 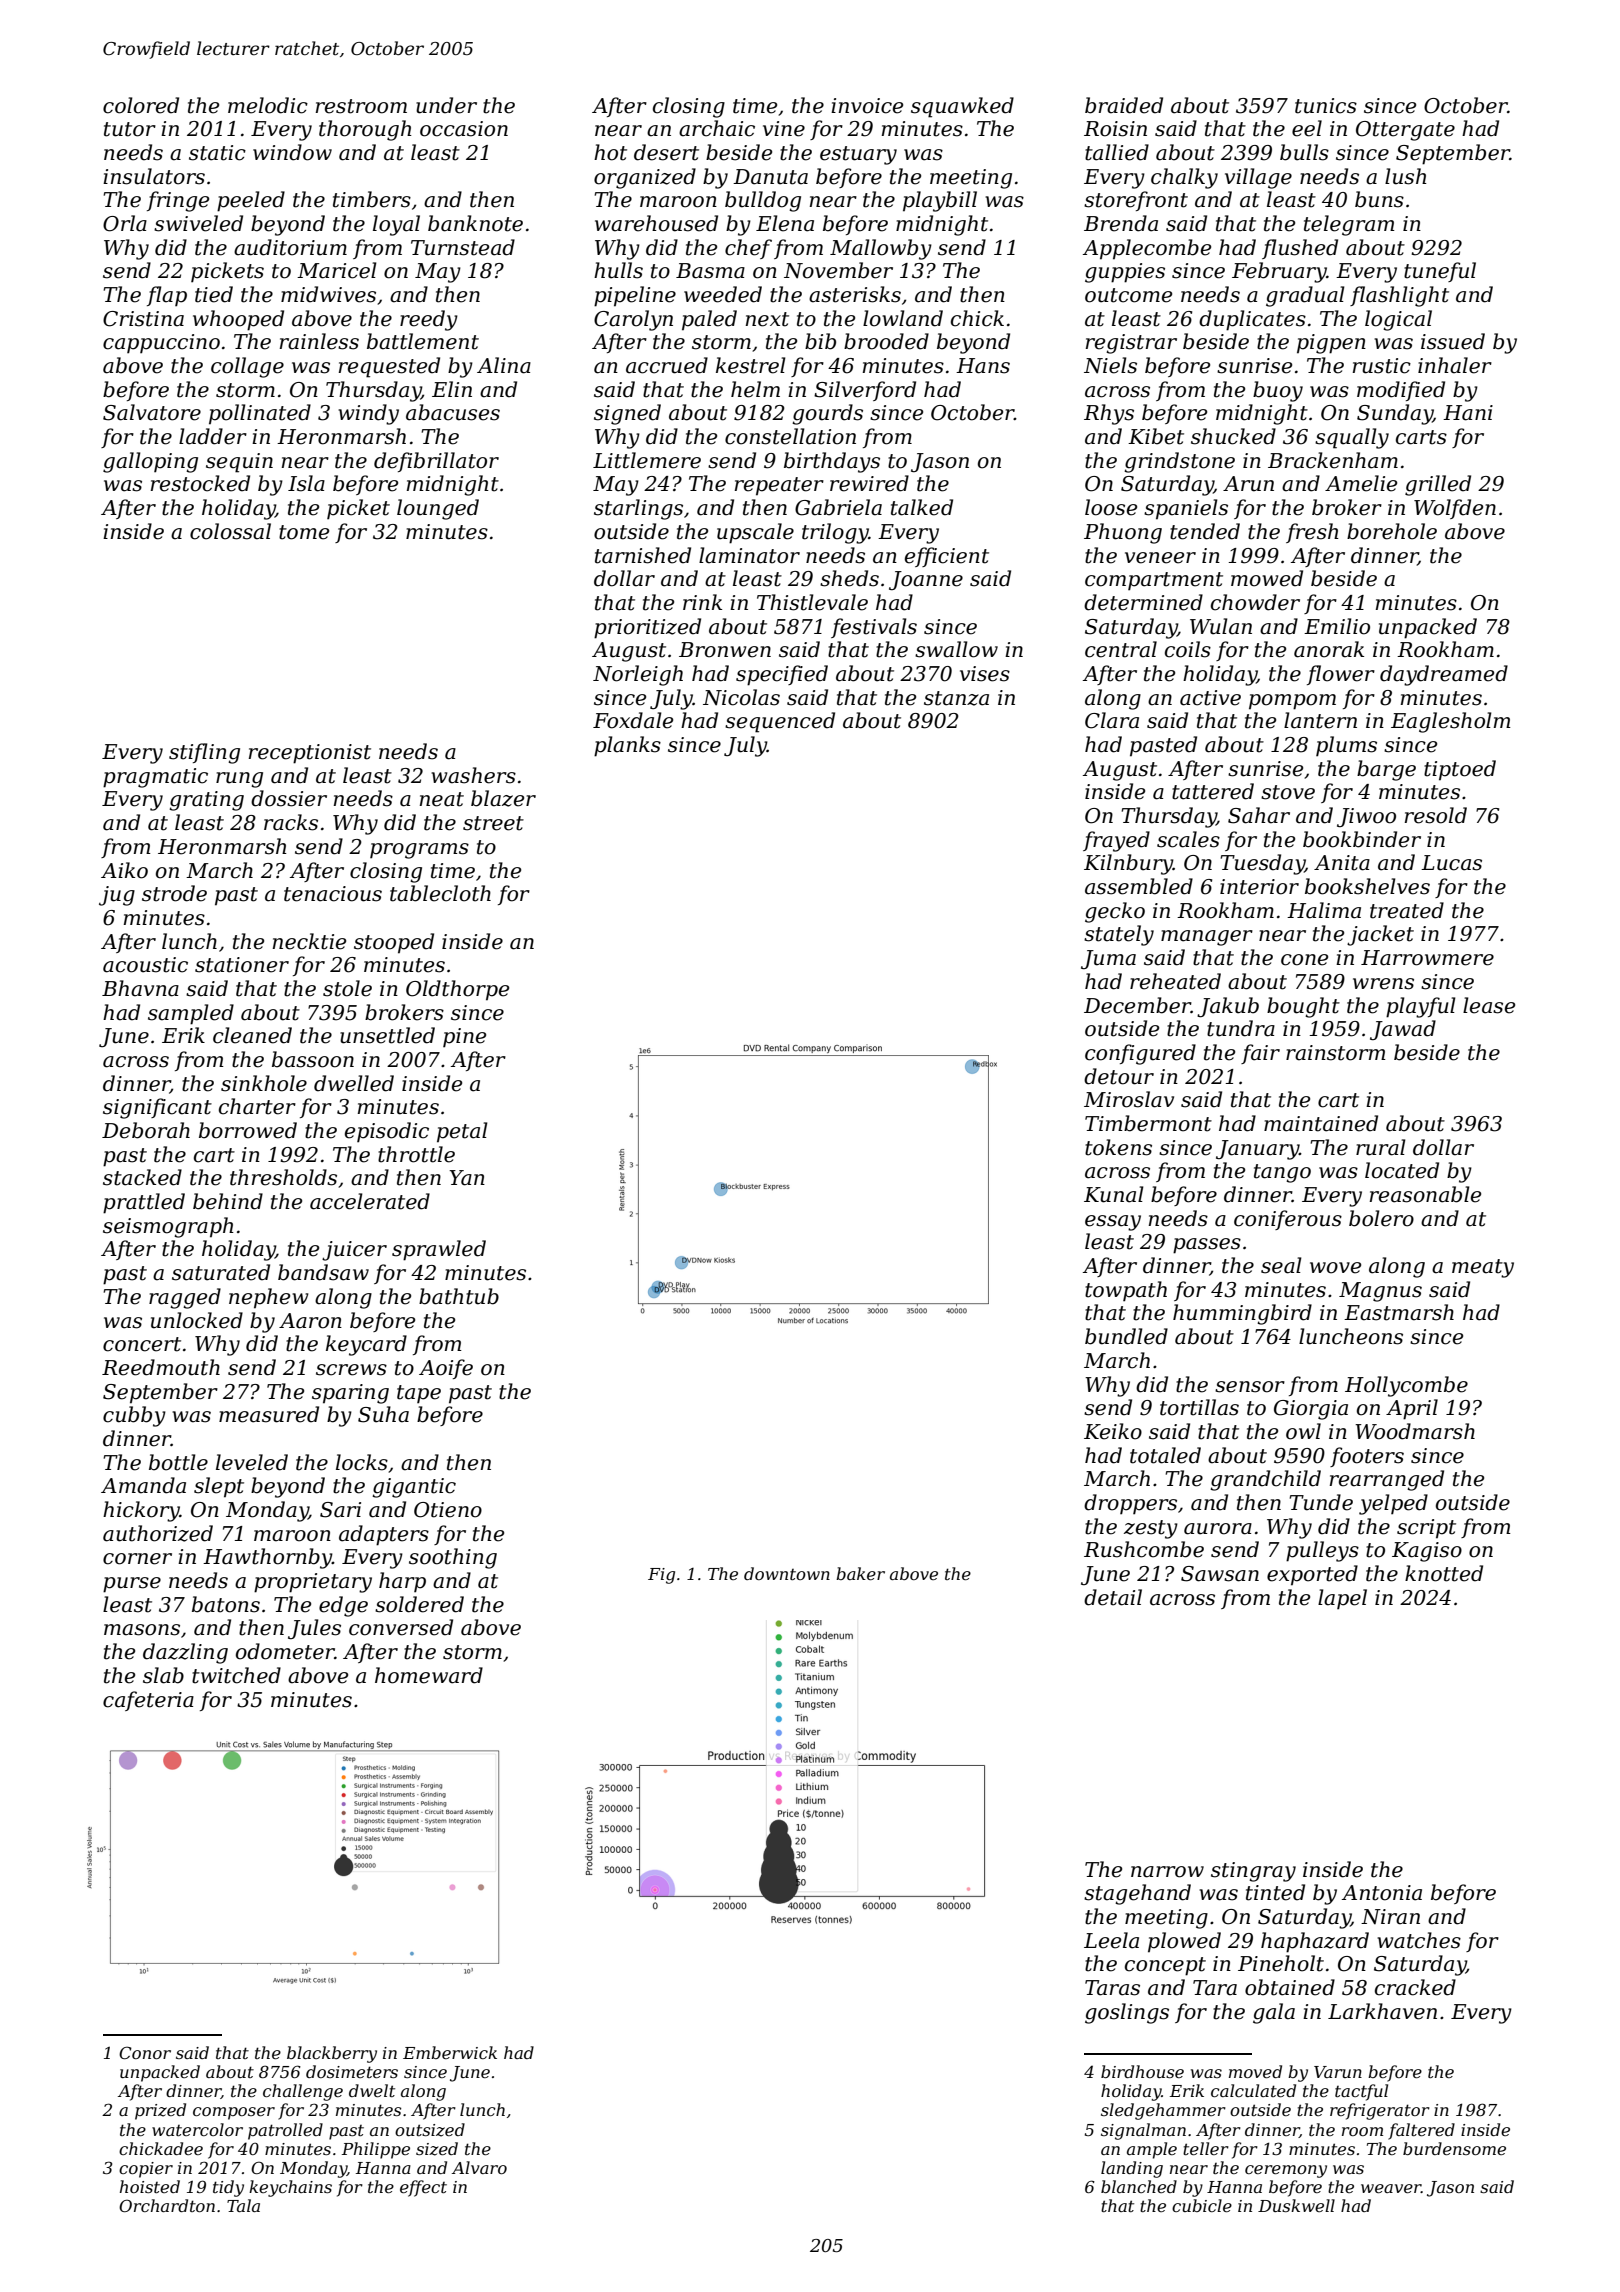 What do you see at coordinates (462, 1132) in the image?
I see `petal` at bounding box center [462, 1132].
